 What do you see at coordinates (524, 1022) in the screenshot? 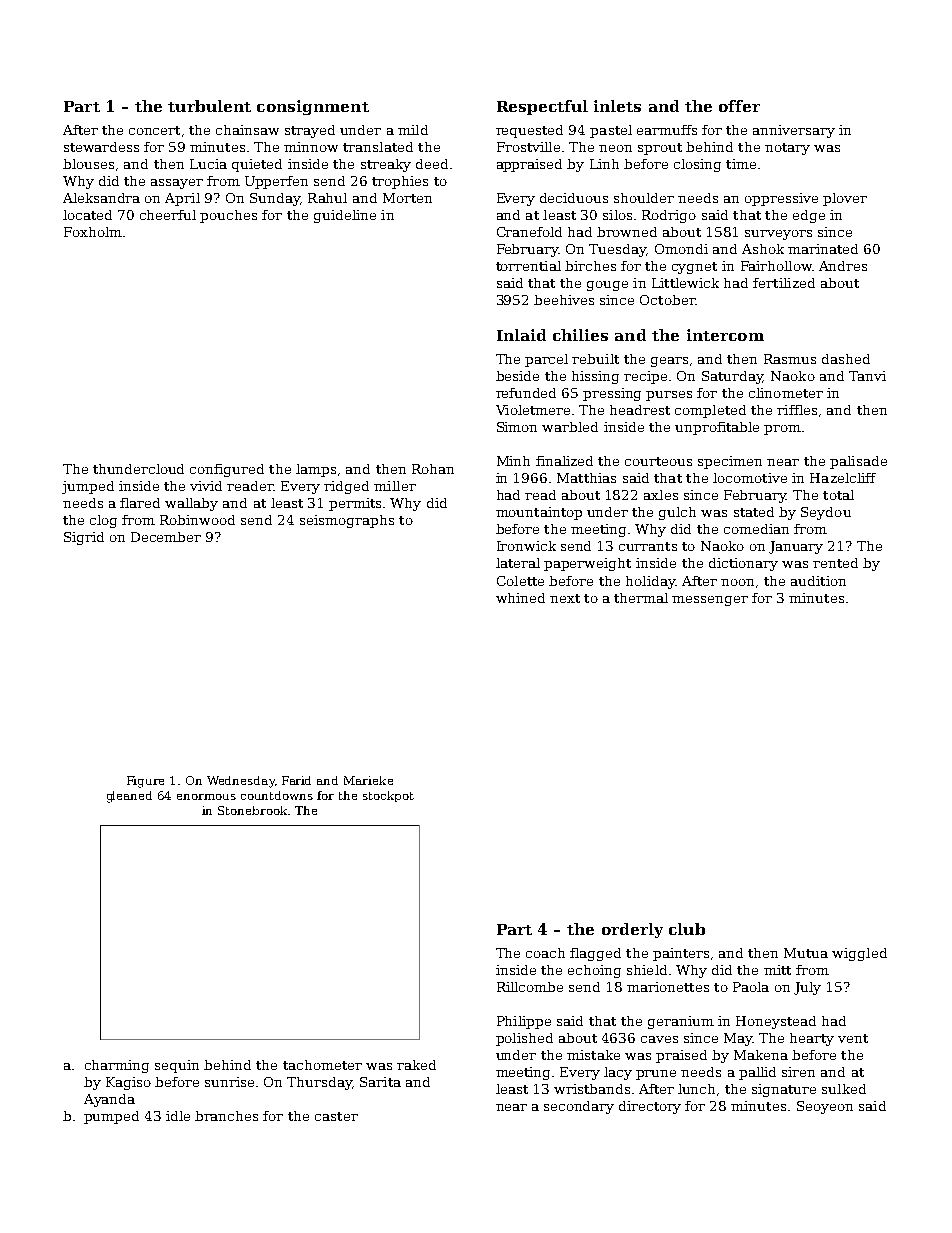
I see `Philippe` at bounding box center [524, 1022].
